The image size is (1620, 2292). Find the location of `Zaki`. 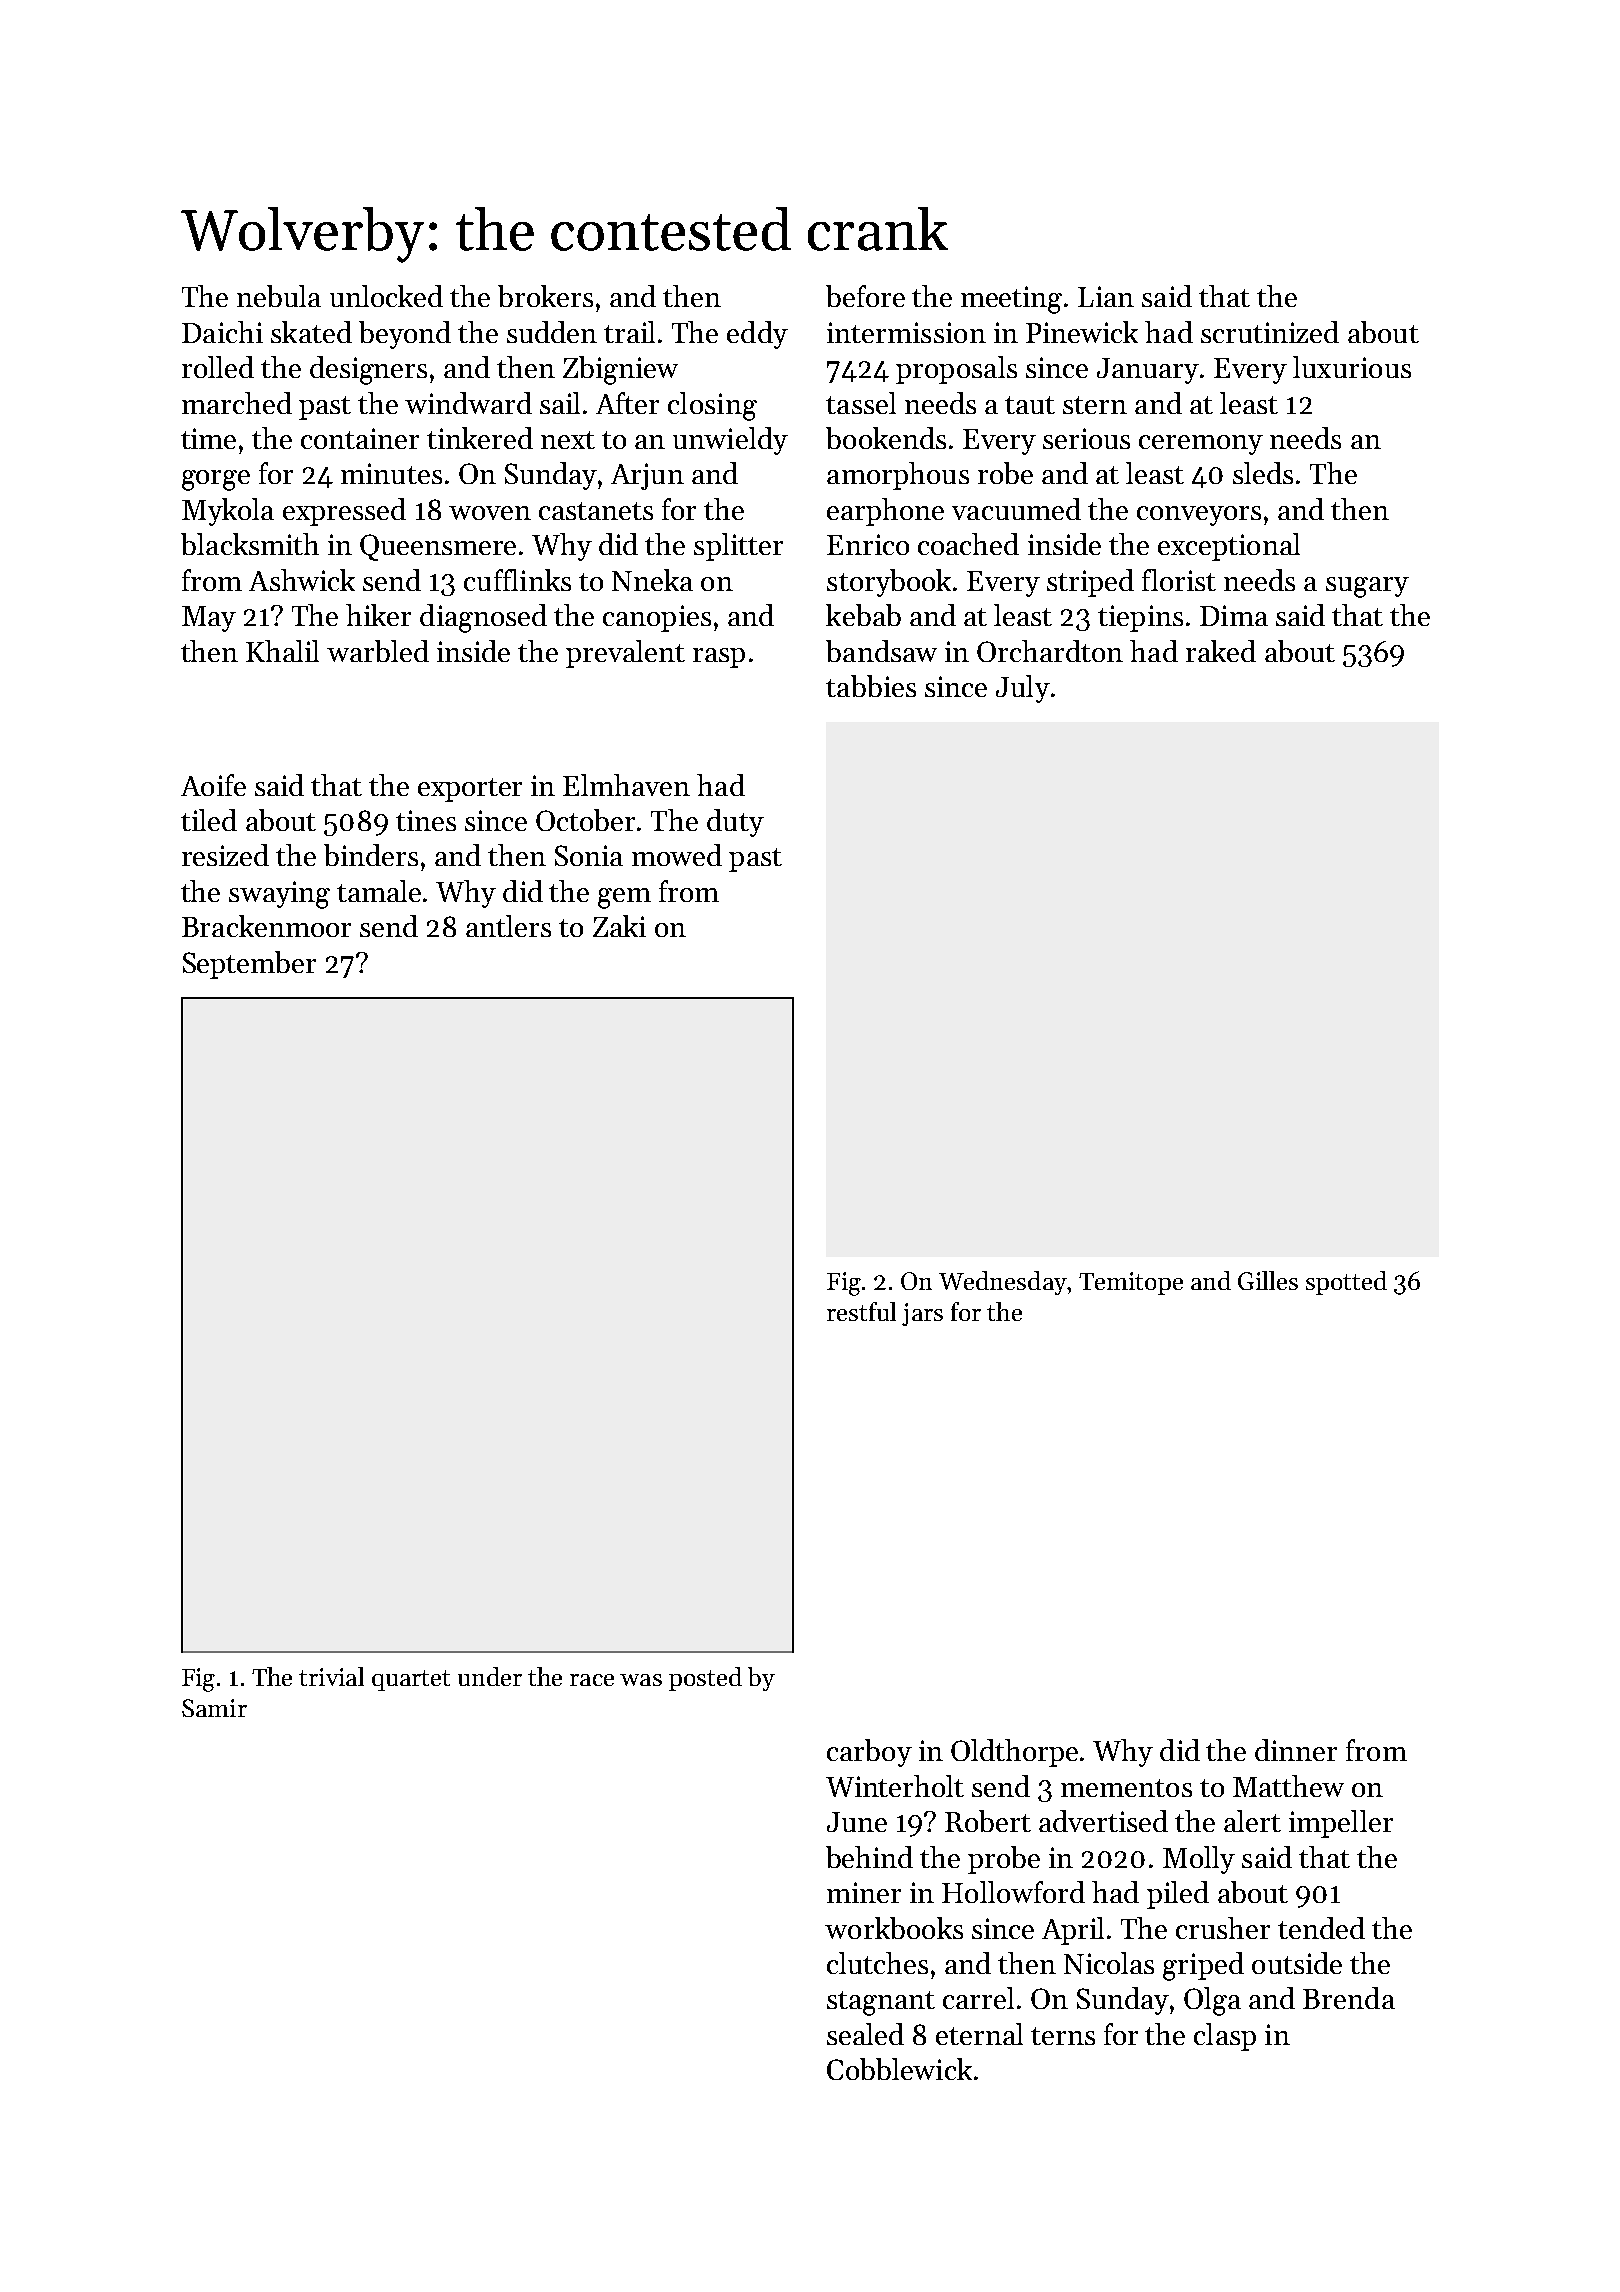

Zaki is located at coordinates (619, 926).
